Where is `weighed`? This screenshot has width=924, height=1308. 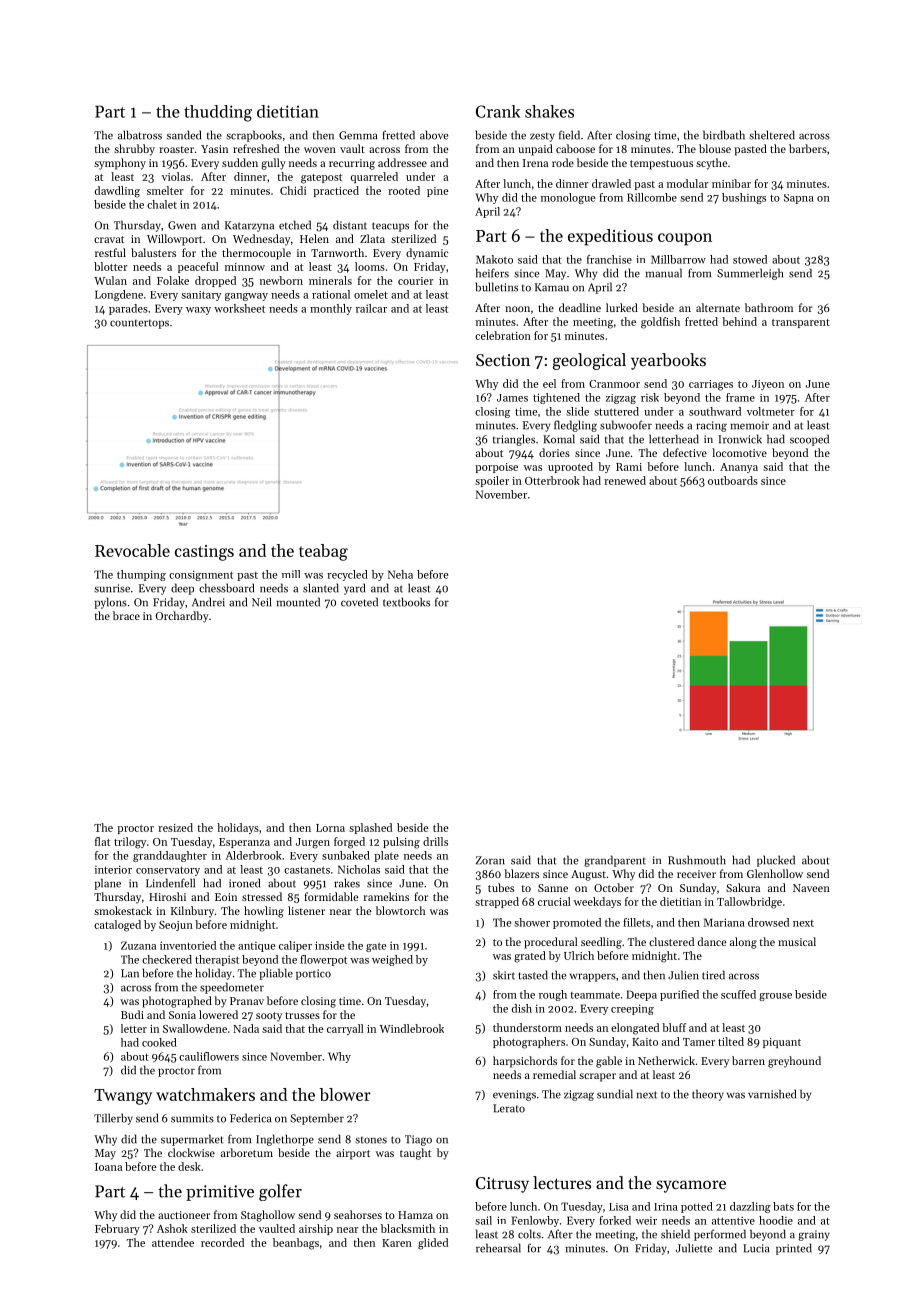
weighed is located at coordinates (392, 960).
